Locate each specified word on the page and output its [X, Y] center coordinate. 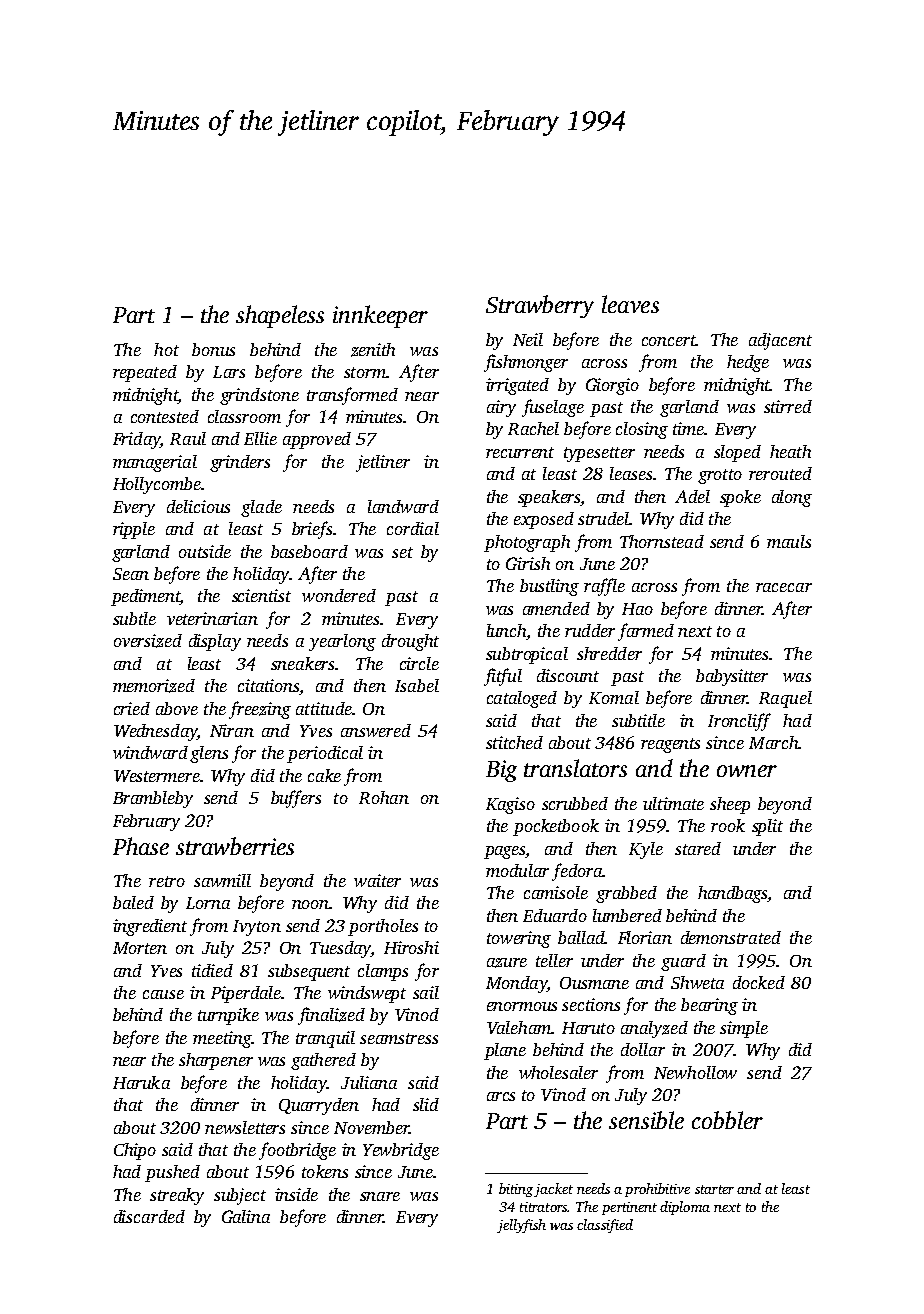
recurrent [520, 452]
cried [132, 708]
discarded [149, 1216]
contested [165, 416]
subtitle [638, 720]
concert [669, 340]
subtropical [527, 655]
